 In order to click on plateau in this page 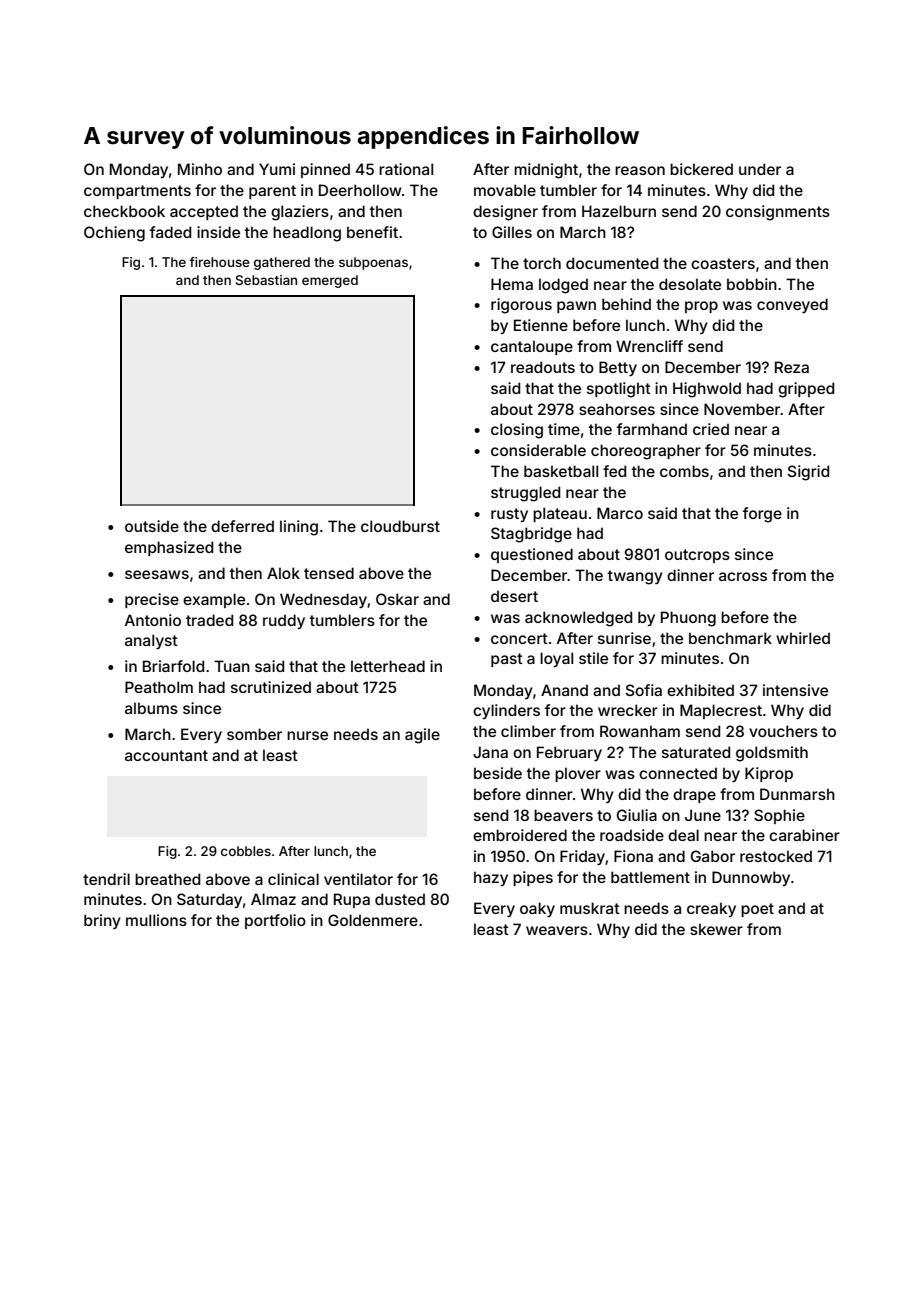, I will do `click(560, 514)`.
